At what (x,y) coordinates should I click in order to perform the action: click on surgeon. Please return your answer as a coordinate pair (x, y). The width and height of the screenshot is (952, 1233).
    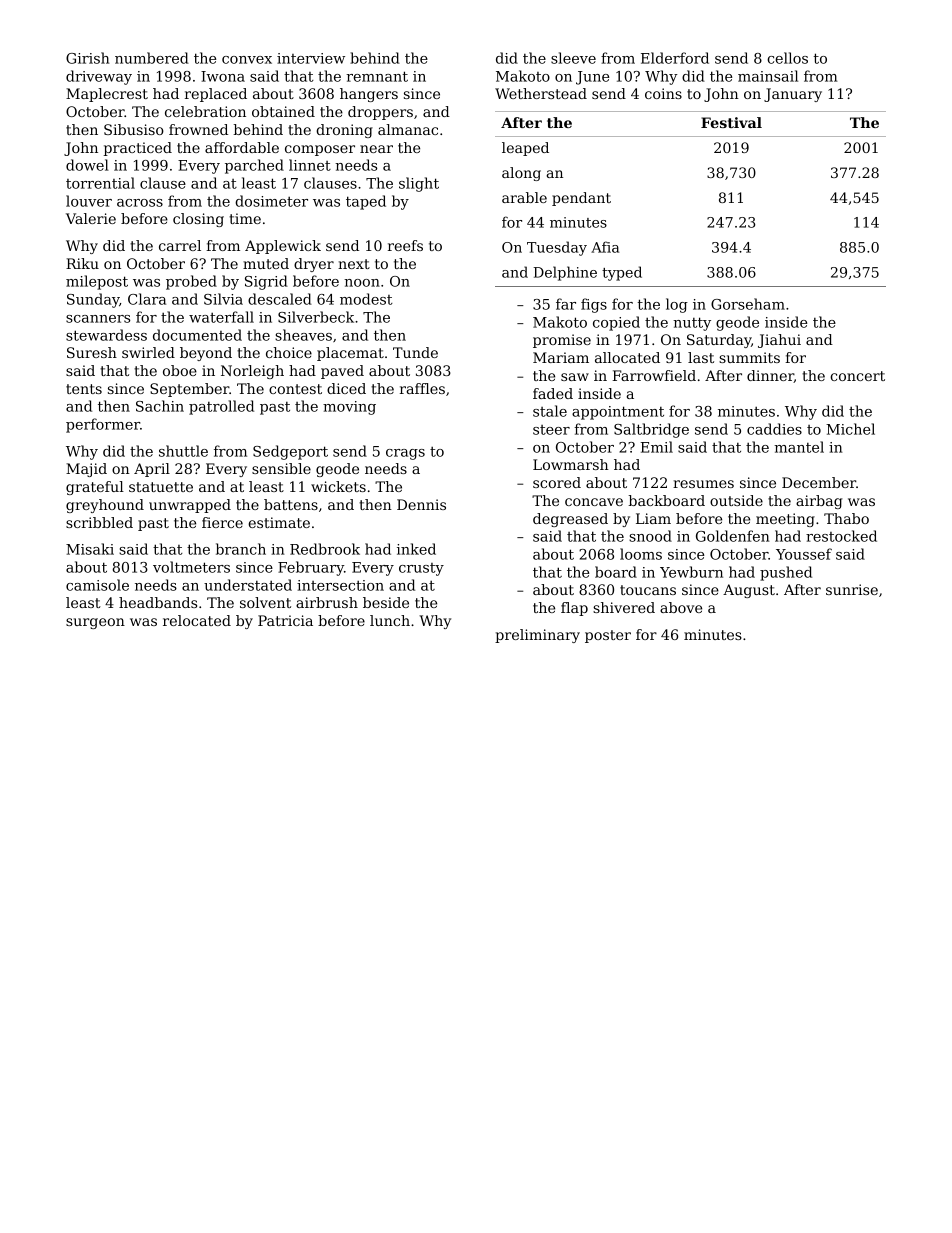
    Looking at the image, I should click on (95, 623).
